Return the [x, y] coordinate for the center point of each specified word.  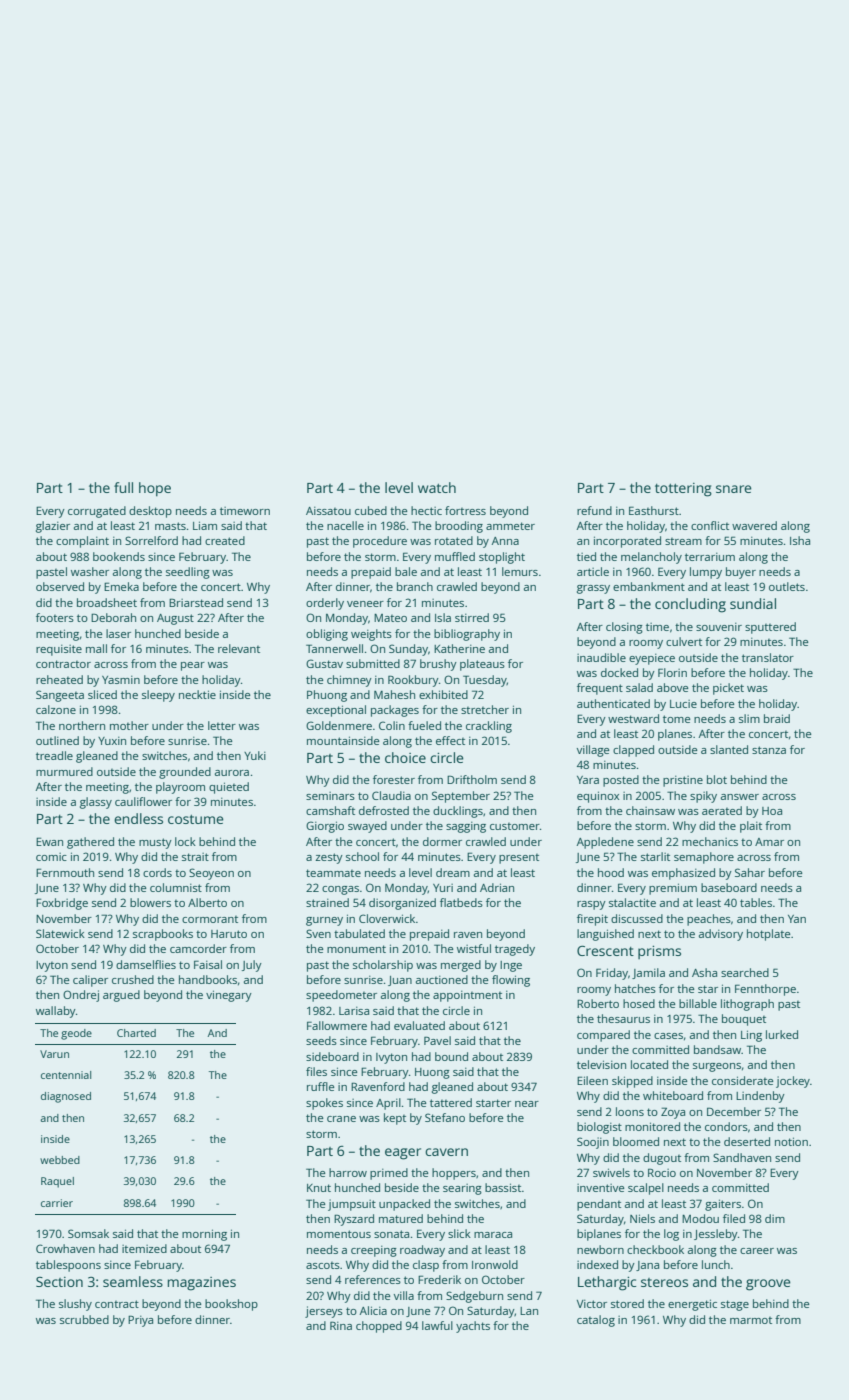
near [527, 1104]
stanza [769, 750]
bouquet [744, 1020]
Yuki [255, 755]
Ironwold [495, 1264]
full [123, 487]
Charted [136, 1033]
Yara [588, 780]
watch [437, 487]
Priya [140, 1321]
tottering [683, 490]
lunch [716, 1264]
